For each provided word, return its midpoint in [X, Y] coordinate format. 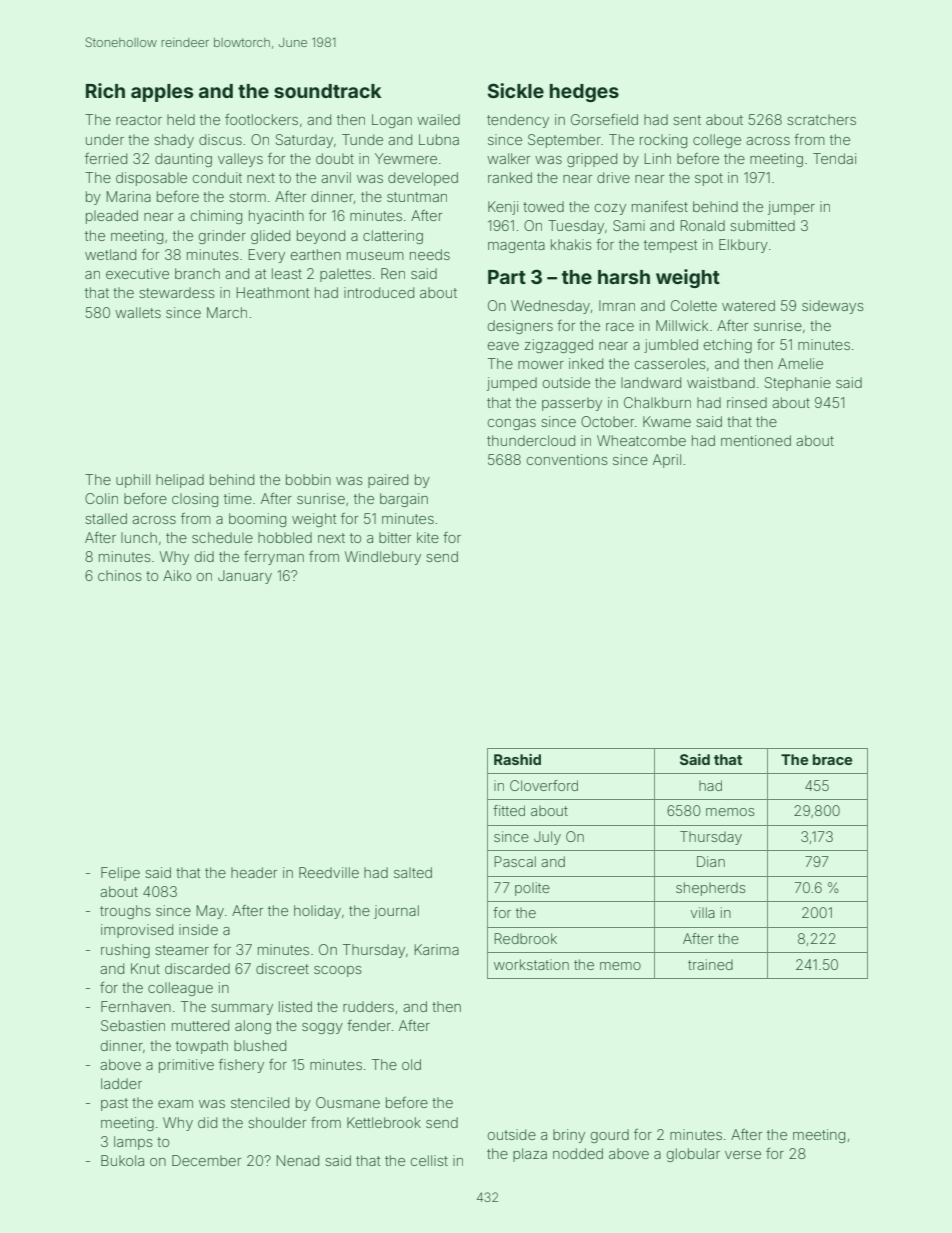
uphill [133, 481]
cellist [429, 1160]
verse [743, 1155]
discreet [282, 968]
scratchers [821, 119]
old [411, 1064]
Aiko [177, 575]
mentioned [756, 440]
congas [512, 424]
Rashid [517, 759]
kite [428, 537]
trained [710, 964]
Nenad [298, 1160]
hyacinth [276, 217]
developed [423, 179]
